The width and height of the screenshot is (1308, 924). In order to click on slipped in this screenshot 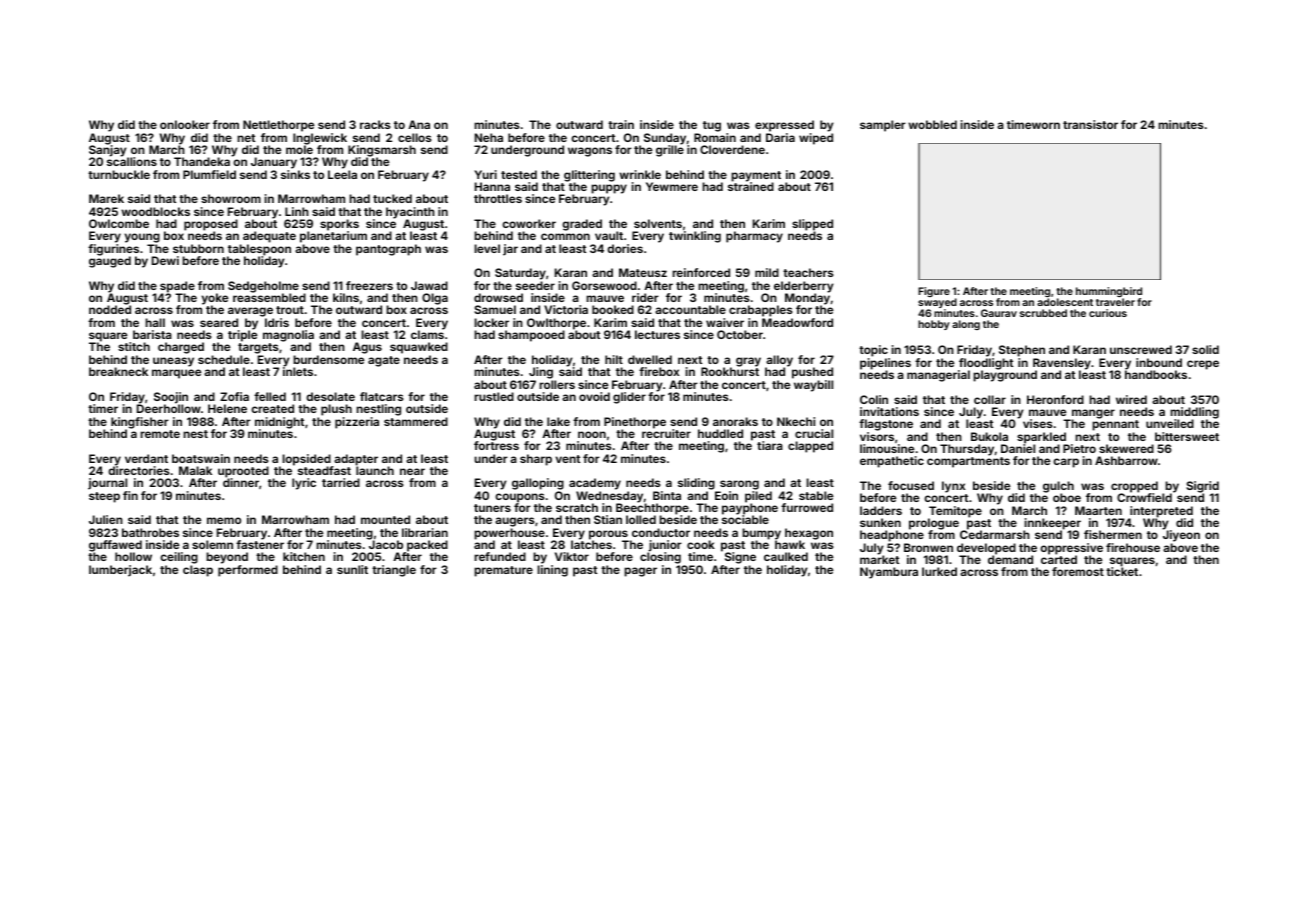, I will do `click(812, 225)`.
